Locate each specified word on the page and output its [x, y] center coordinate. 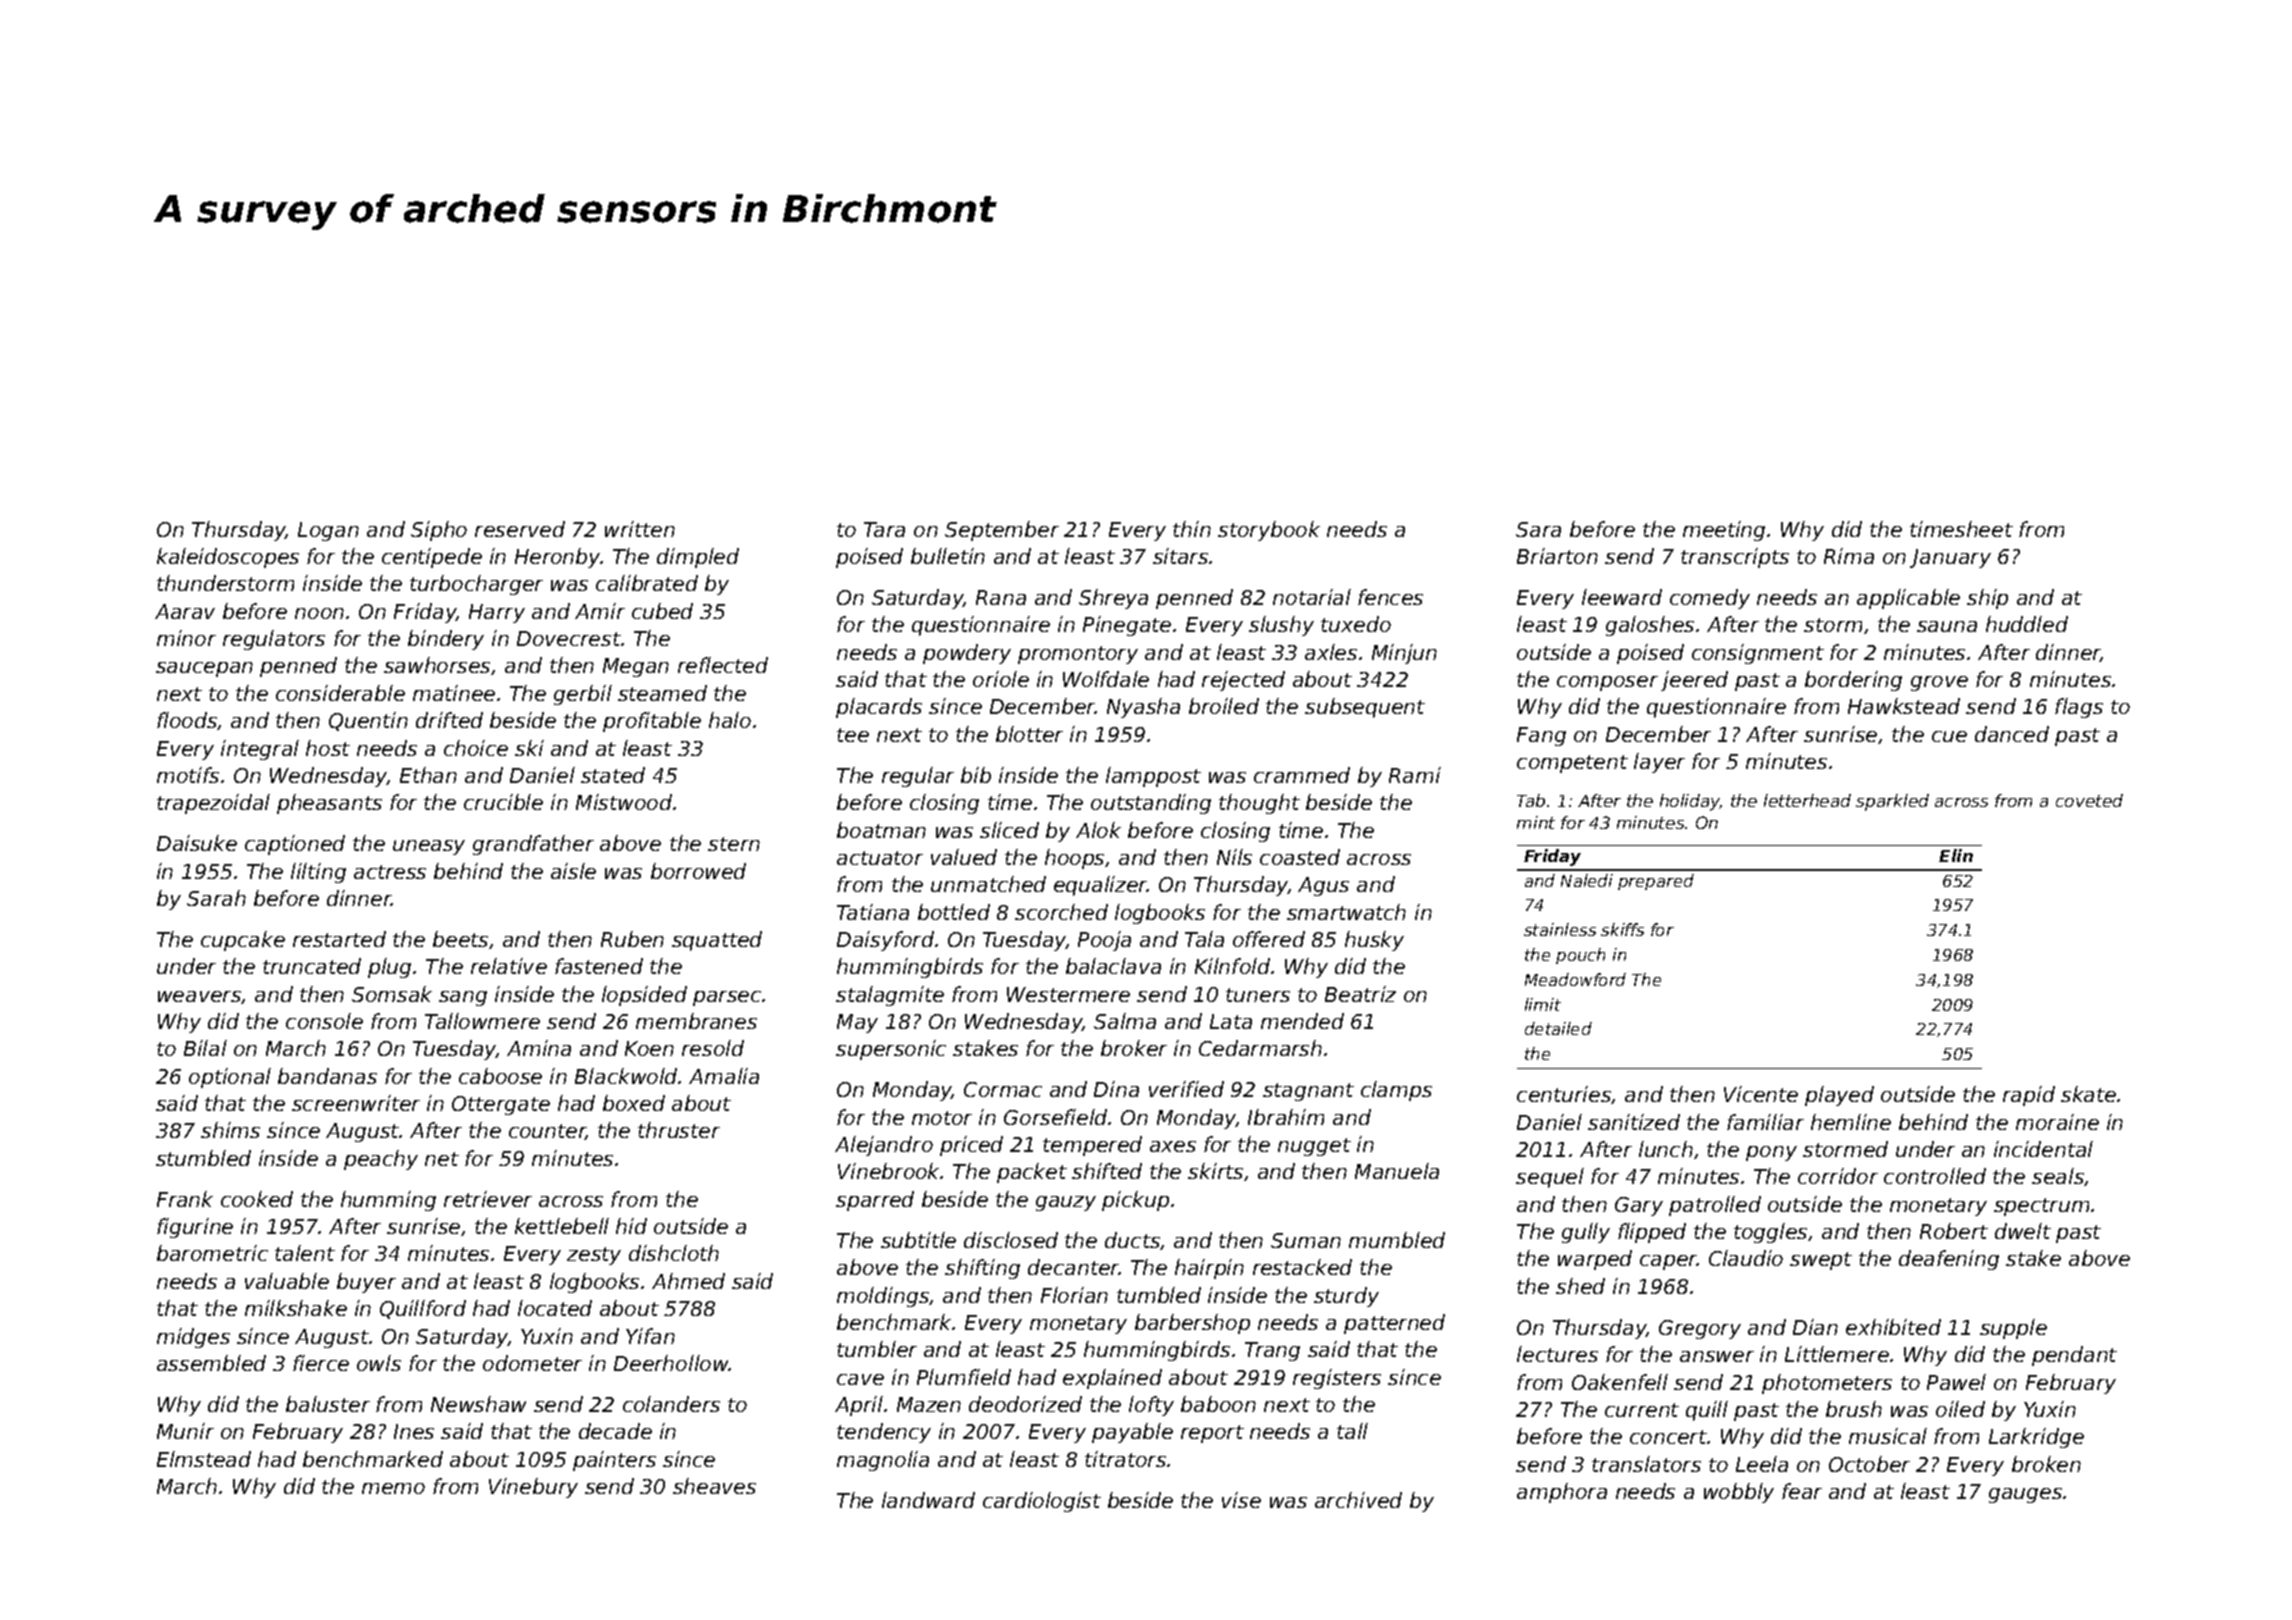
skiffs [1622, 929]
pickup [1135, 1201]
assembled [211, 1363]
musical [1888, 1436]
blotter [1029, 734]
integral [260, 750]
